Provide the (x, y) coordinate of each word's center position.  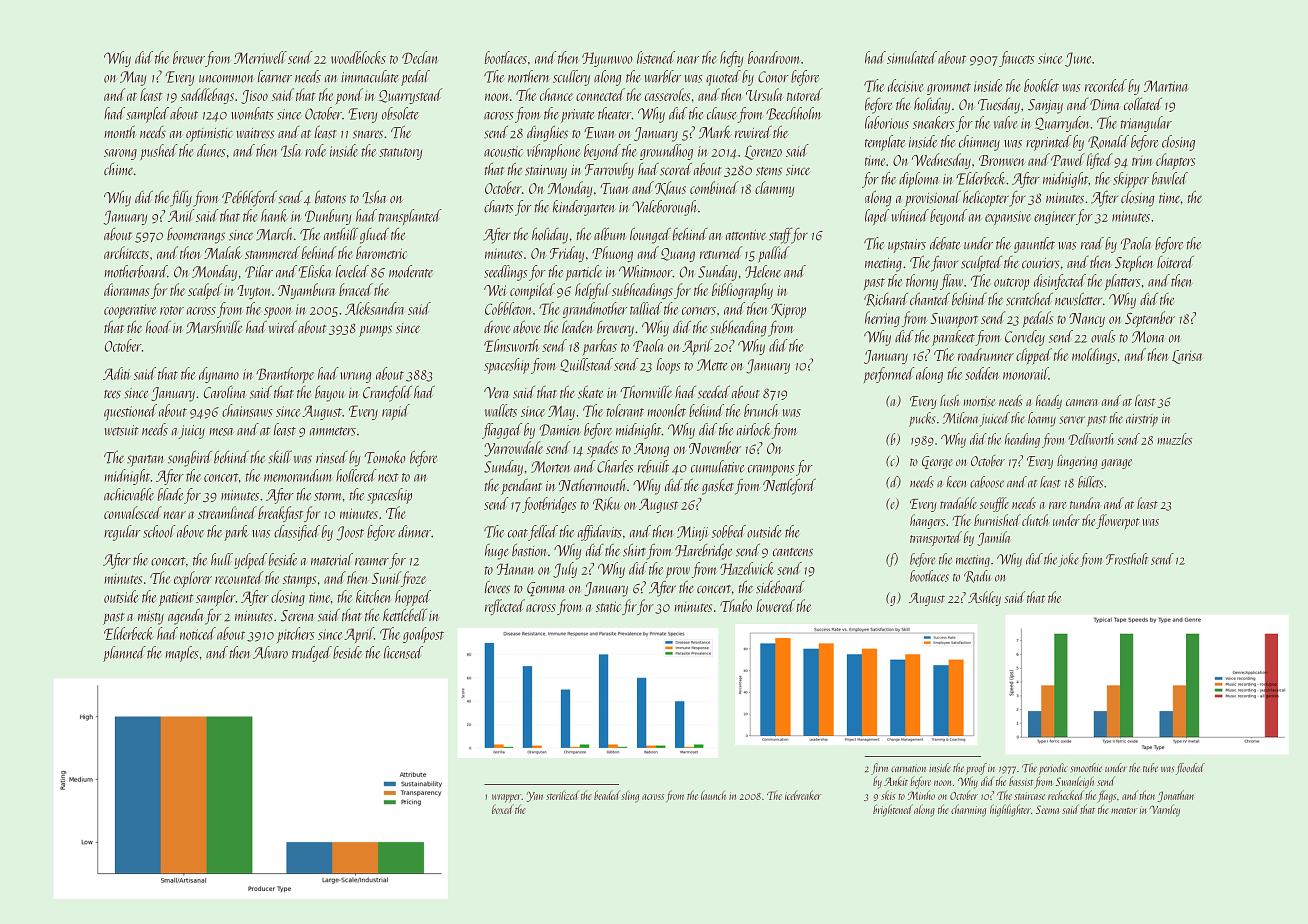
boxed (503, 809)
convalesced (133, 512)
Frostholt (1127, 559)
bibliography (742, 291)
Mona (1148, 337)
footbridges (549, 505)
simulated (912, 57)
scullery (571, 78)
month (119, 132)
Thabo (736, 605)
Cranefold (387, 393)
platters (1122, 282)
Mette (712, 365)
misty (151, 618)
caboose (987, 482)
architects (126, 252)
